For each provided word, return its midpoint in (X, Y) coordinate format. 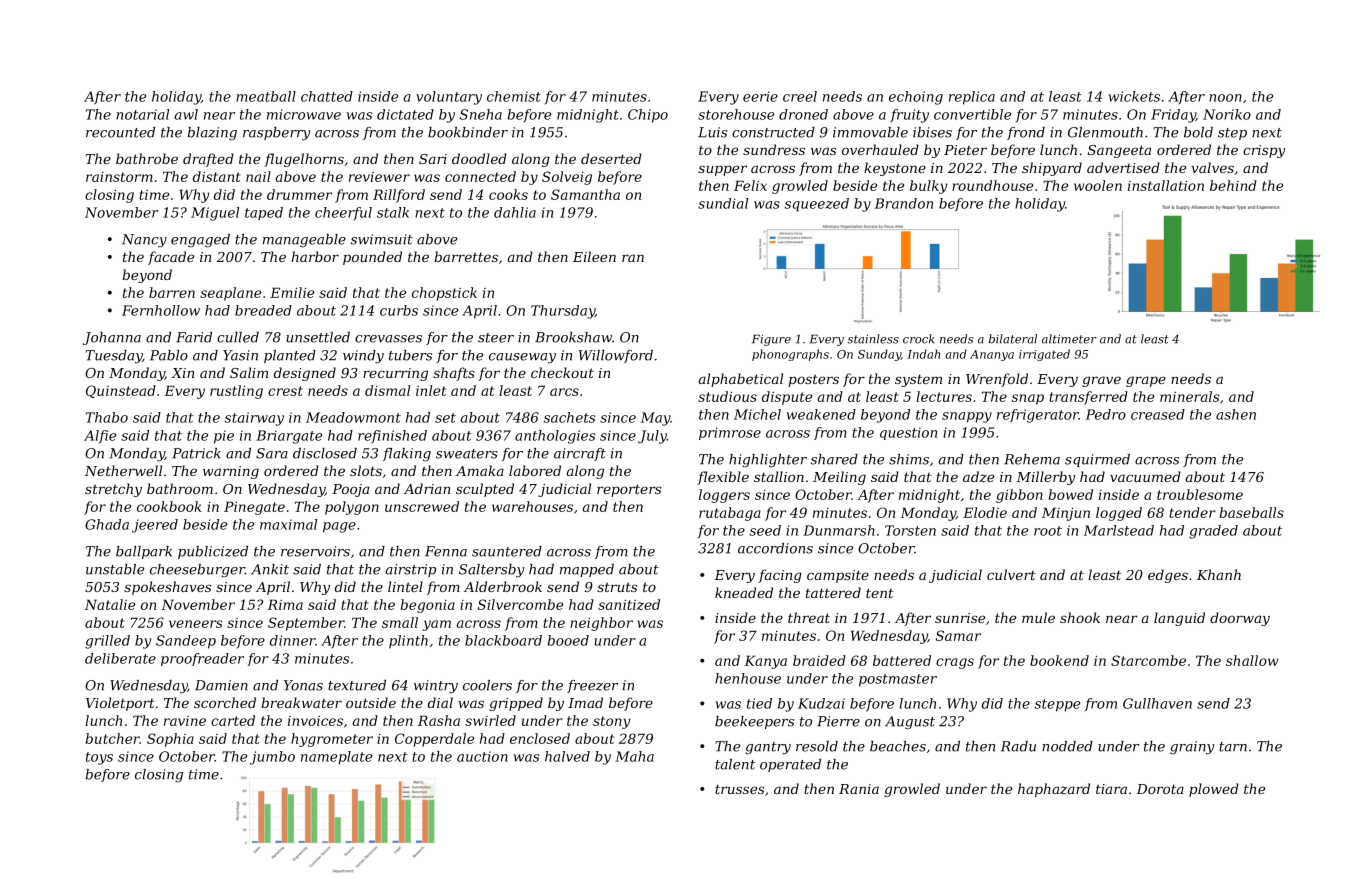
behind (1233, 185)
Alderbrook (503, 586)
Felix (750, 185)
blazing (212, 134)
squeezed (817, 205)
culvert (1011, 574)
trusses (739, 789)
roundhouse (992, 185)
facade (171, 258)
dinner (292, 640)
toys (99, 758)
